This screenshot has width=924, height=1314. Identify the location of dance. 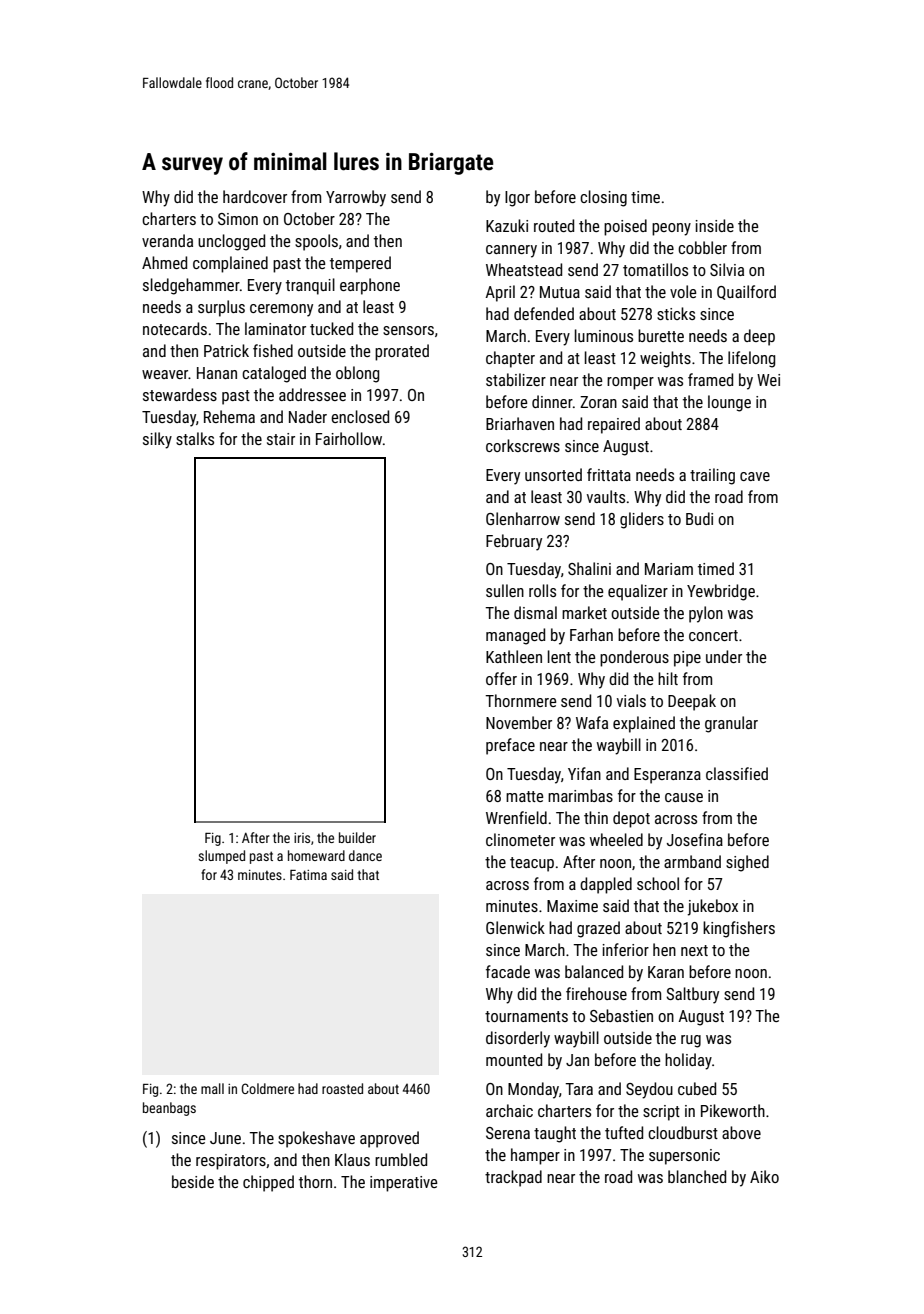
(365, 855).
